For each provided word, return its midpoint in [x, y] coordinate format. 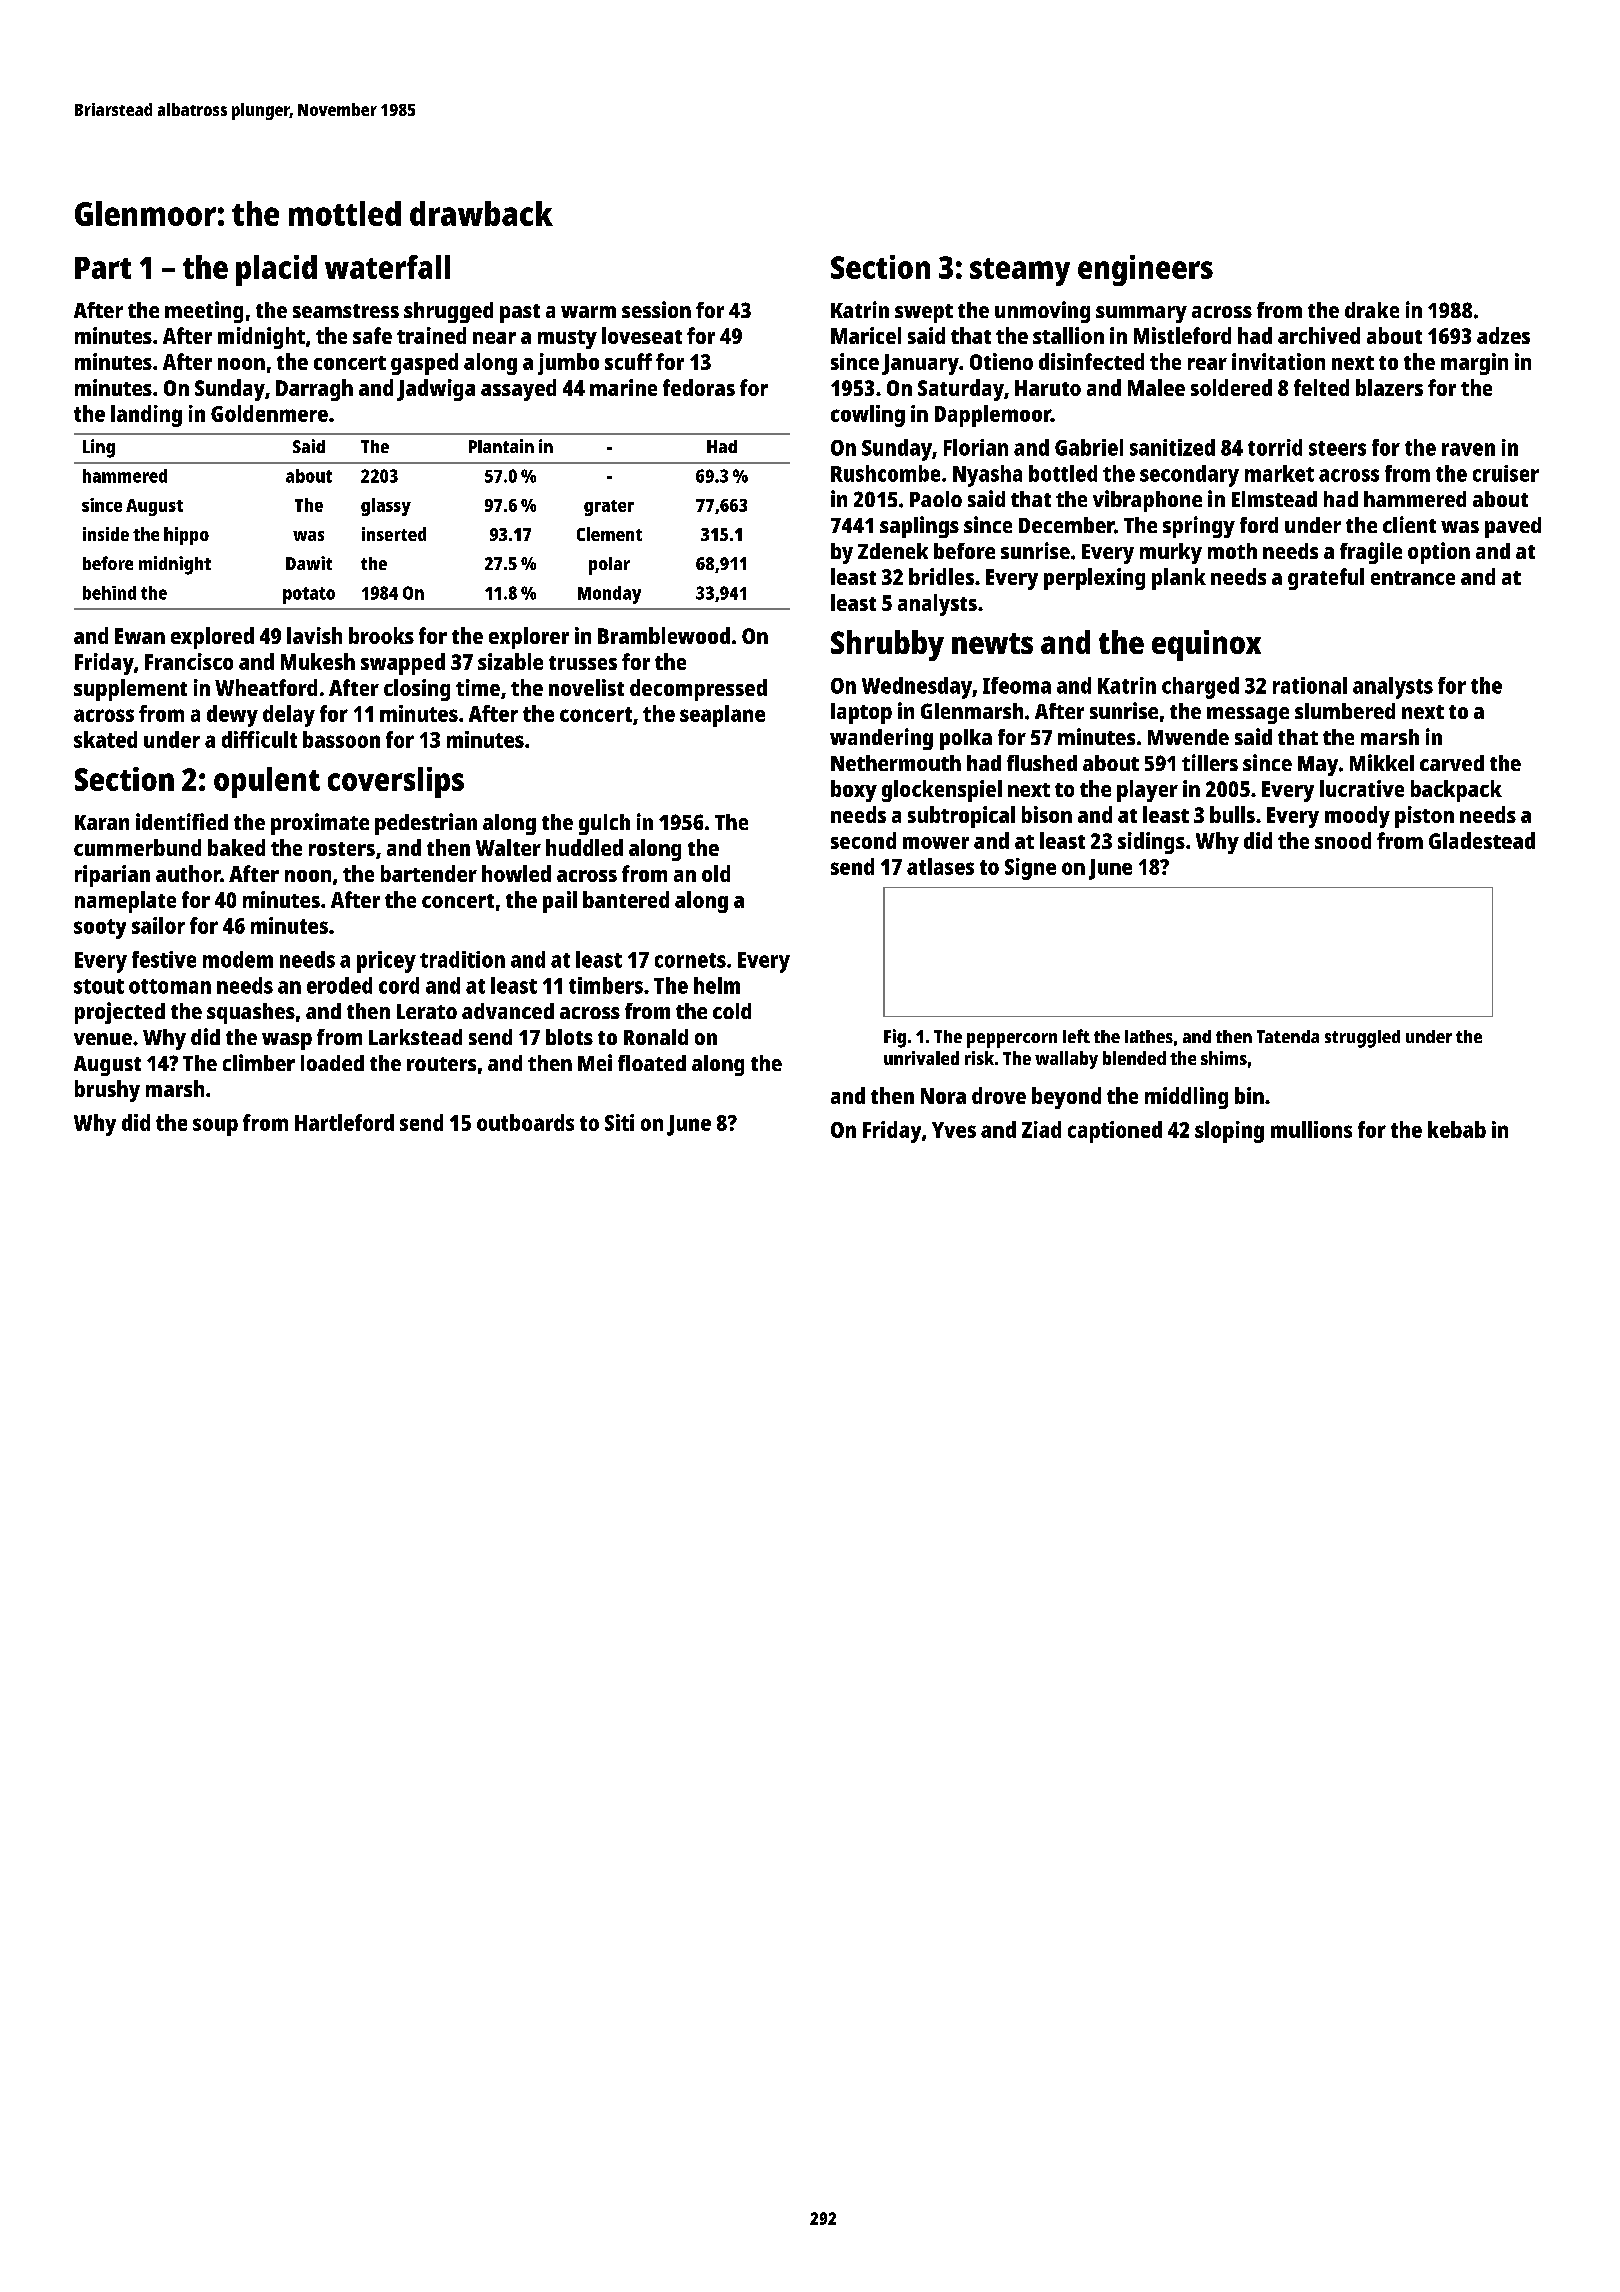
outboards [525, 1122]
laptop [861, 713]
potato [309, 595]
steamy [1020, 272]
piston [1424, 817]
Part [103, 268]
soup [215, 1127]
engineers [1145, 270]
